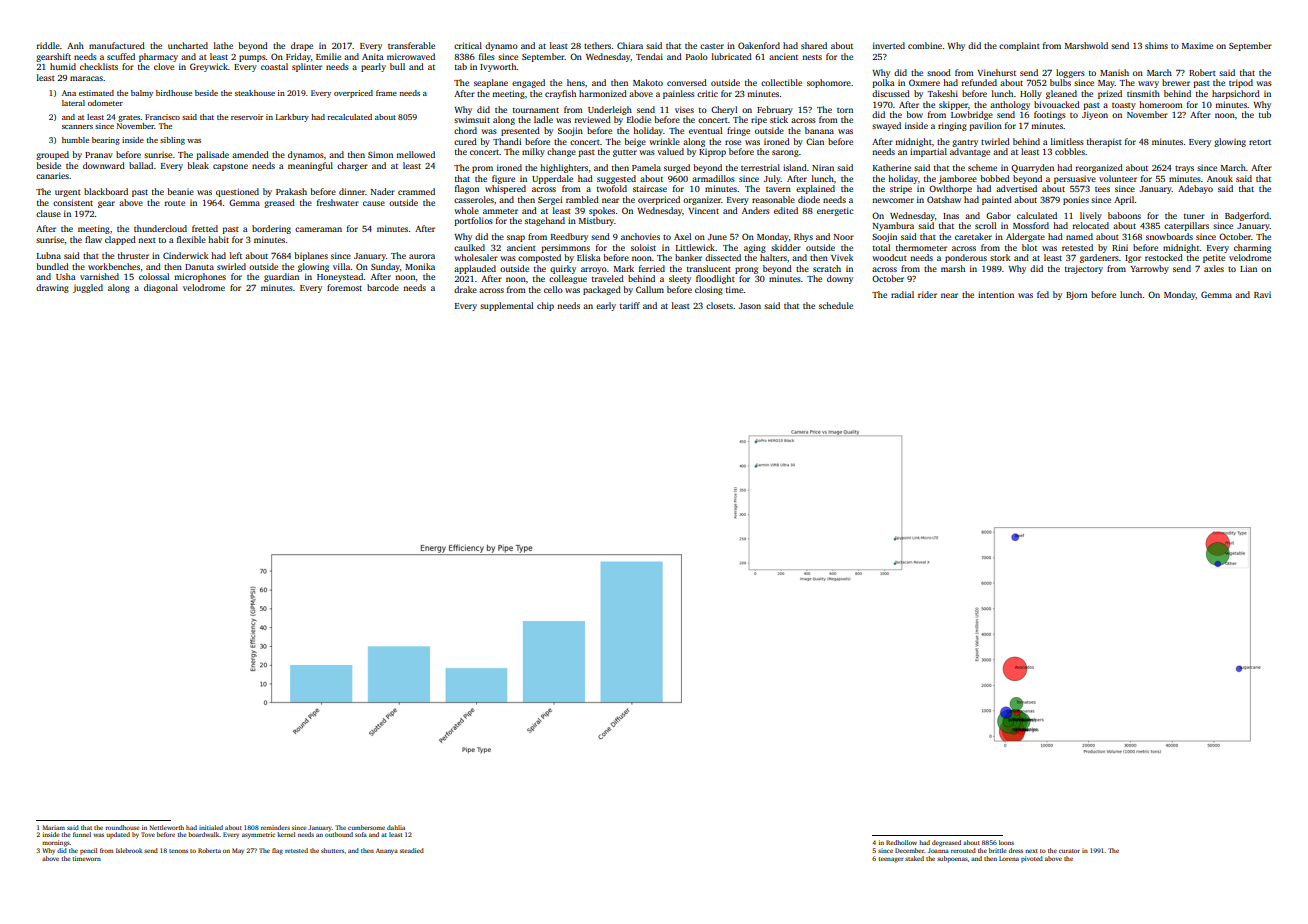 Image resolution: width=1308 pixels, height=924 pixels. What do you see at coordinates (1069, 851) in the document?
I see `curator` at bounding box center [1069, 851].
